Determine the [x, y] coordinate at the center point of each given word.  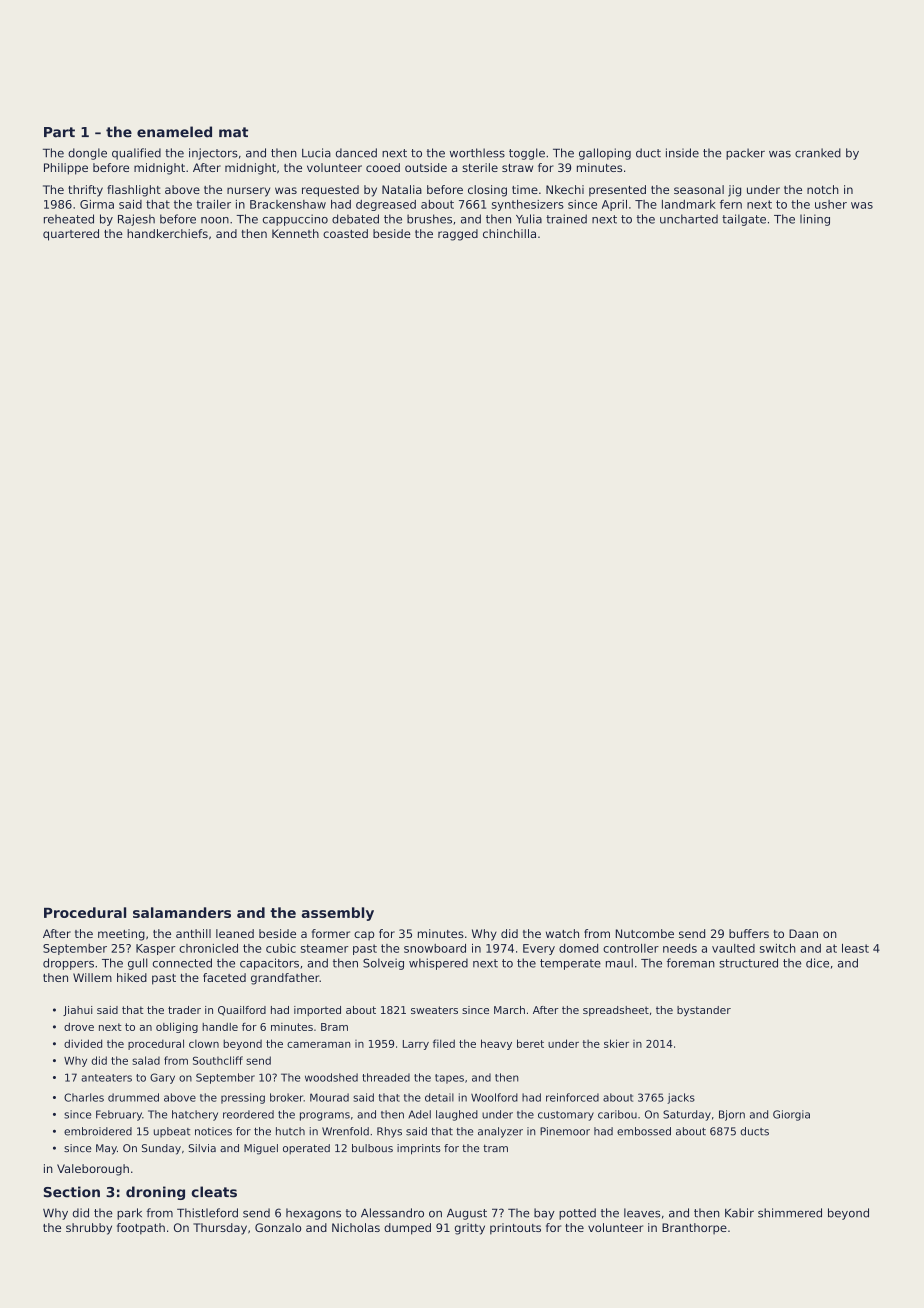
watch [562, 933]
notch [823, 189]
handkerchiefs [167, 233]
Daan [803, 933]
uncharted [689, 219]
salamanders [182, 912]
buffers [749, 933]
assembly [337, 914]
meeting [121, 935]
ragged [458, 235]
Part [59, 132]
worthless [477, 153]
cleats [214, 1192]
